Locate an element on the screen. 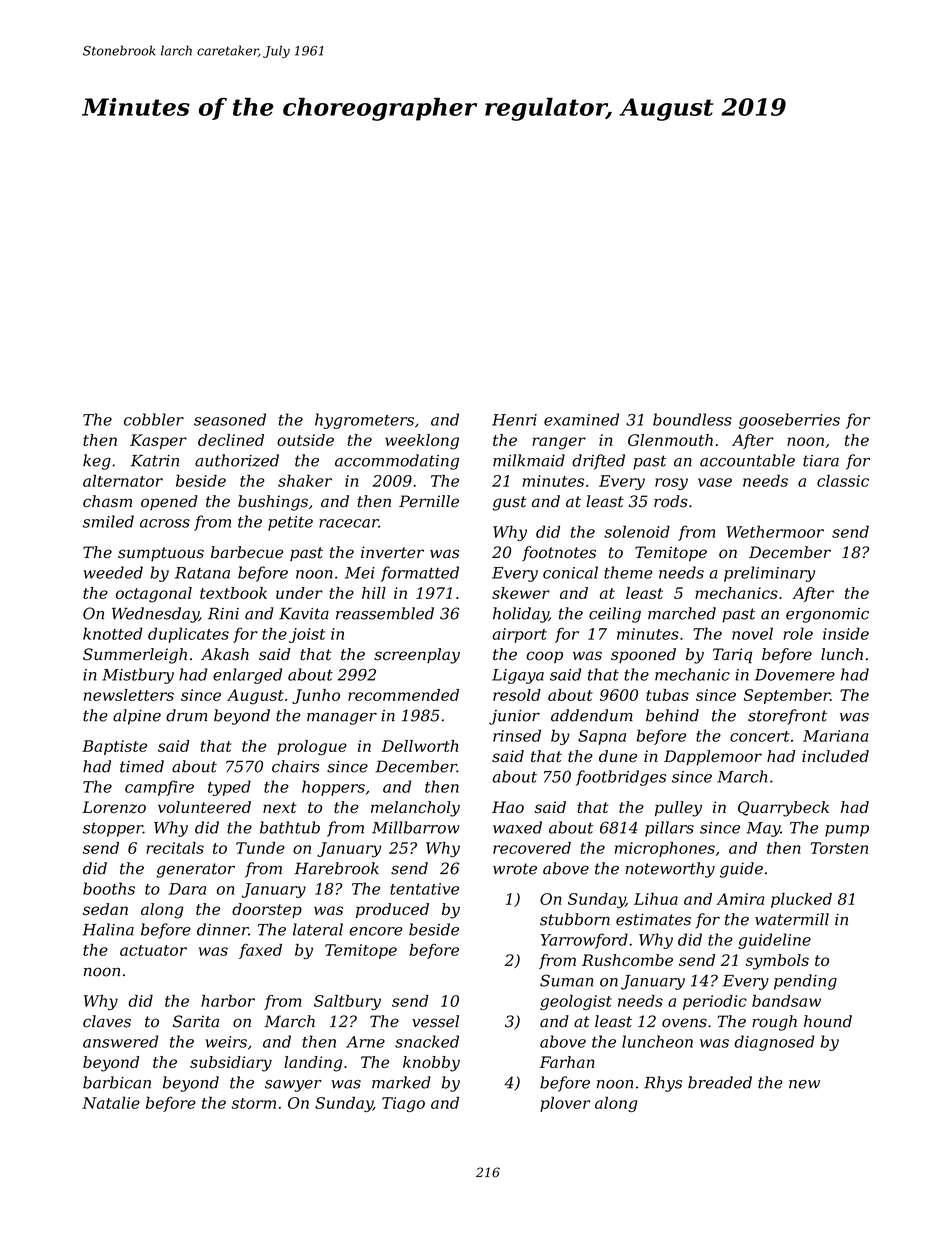  knobby is located at coordinates (431, 1064).
